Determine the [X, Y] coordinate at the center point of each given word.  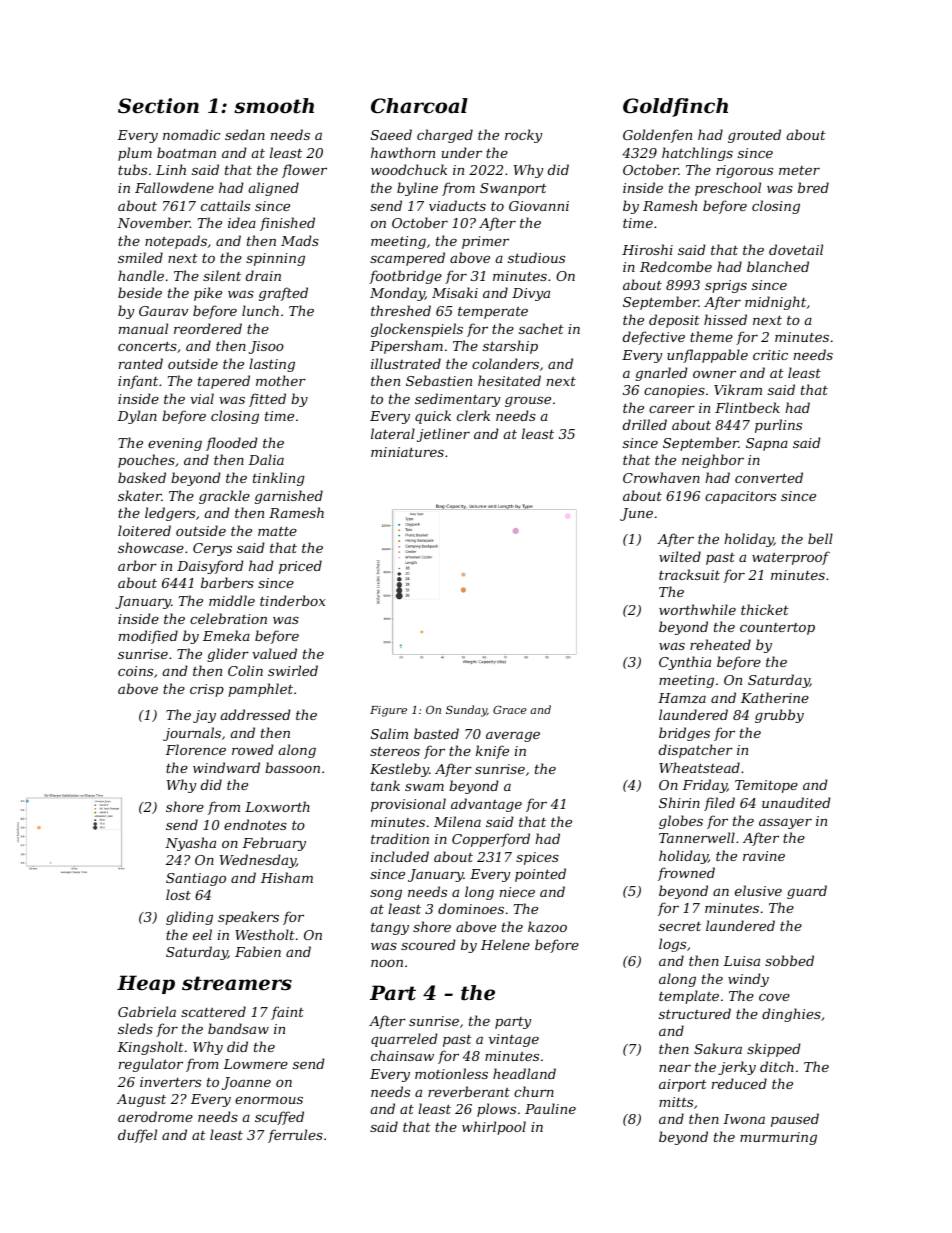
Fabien [258, 951]
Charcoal [419, 106]
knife [492, 752]
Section [158, 106]
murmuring [778, 1138]
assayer [785, 824]
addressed [256, 714]
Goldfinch [675, 107]
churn [534, 1091]
